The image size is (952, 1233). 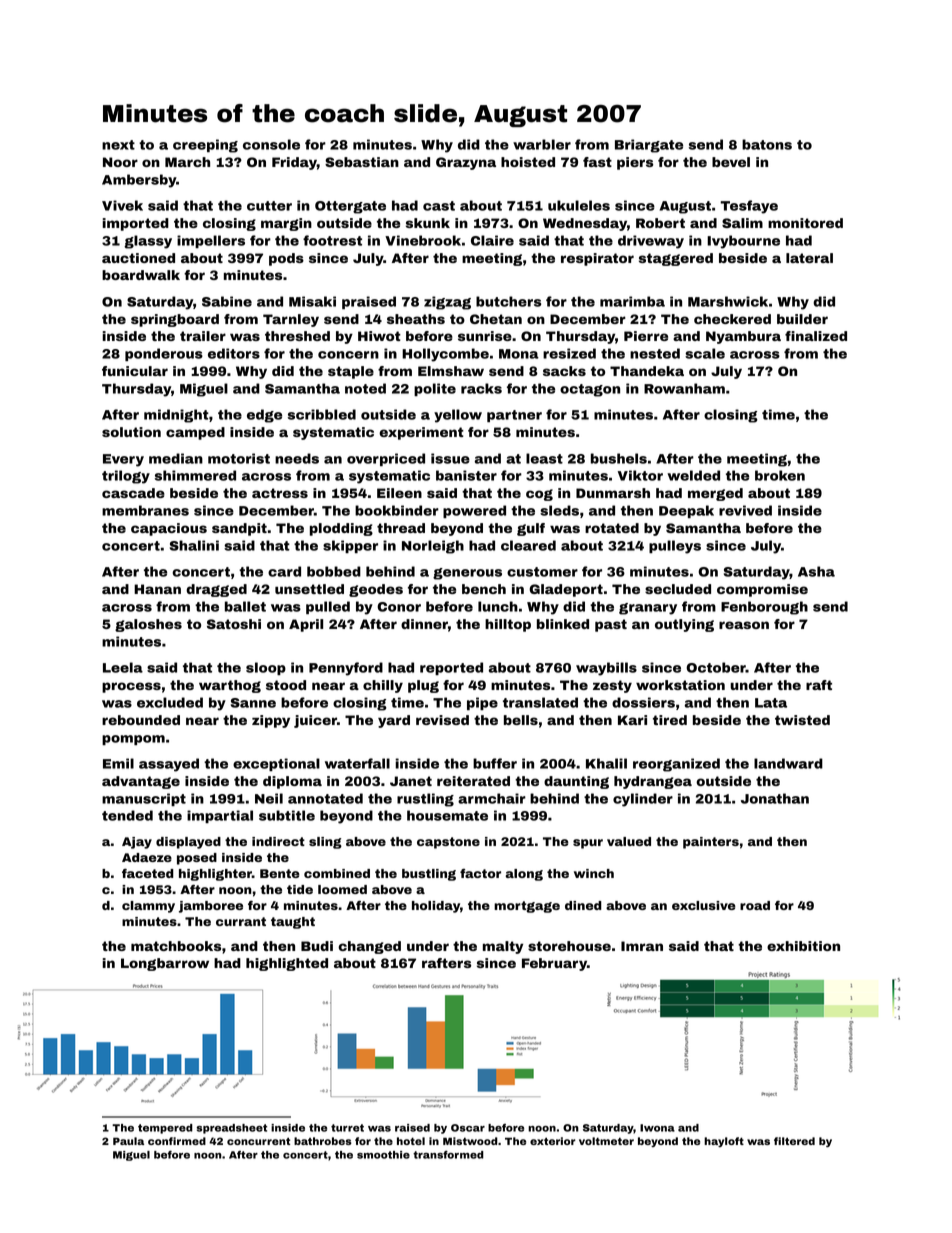 What do you see at coordinates (118, 145) in the screenshot?
I see `next` at bounding box center [118, 145].
